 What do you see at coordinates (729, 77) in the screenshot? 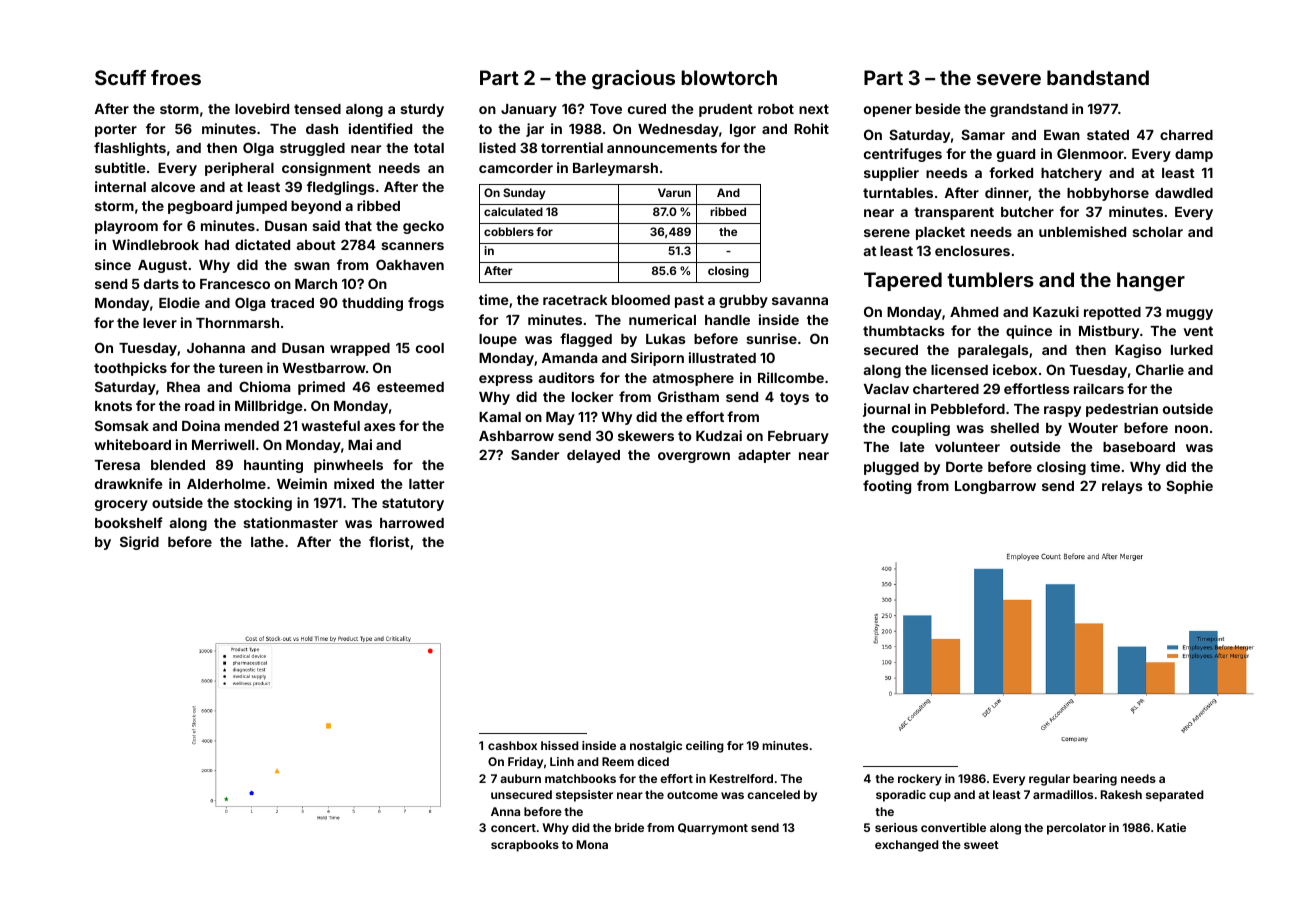
I see `blowtorch` at bounding box center [729, 77].
